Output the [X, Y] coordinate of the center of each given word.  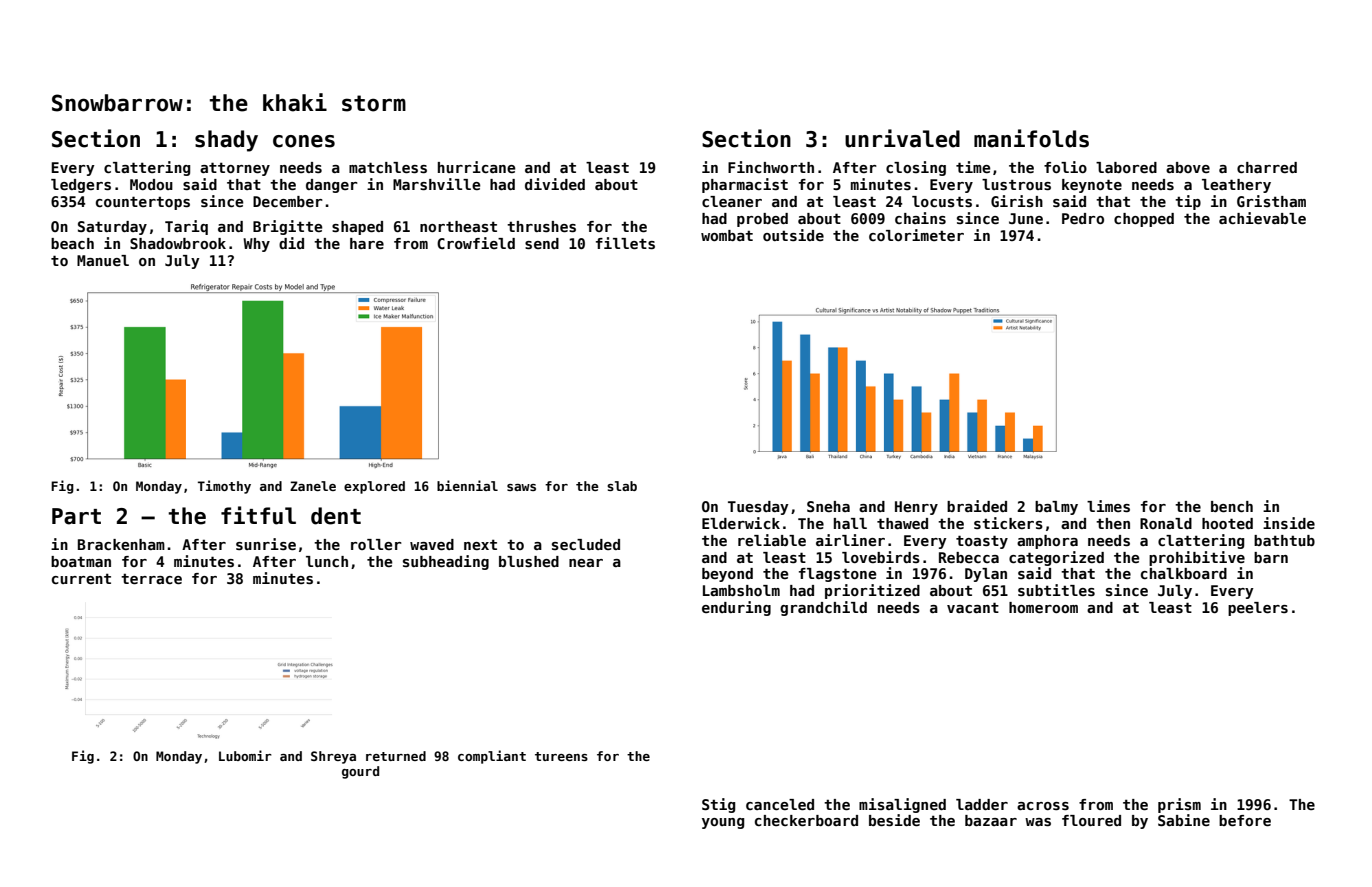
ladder [982, 804]
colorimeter [916, 235]
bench [1232, 506]
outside [793, 235]
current [81, 578]
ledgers [81, 186]
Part [76, 516]
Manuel [103, 260]
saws [521, 487]
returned [396, 756]
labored [1126, 167]
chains [920, 218]
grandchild [823, 608]
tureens [561, 756]
